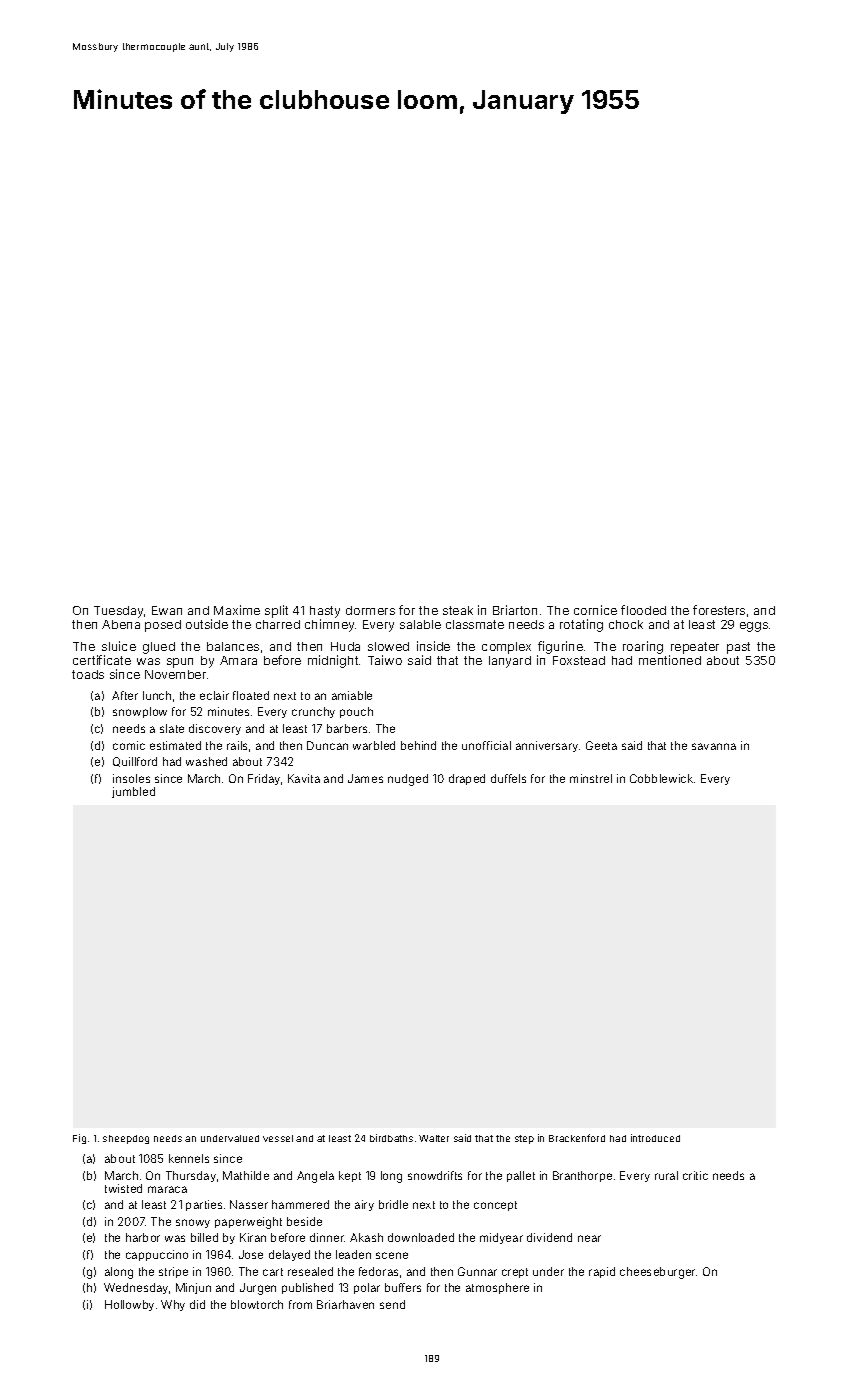  What do you see at coordinates (577, 1138) in the screenshot?
I see `Brackenford` at bounding box center [577, 1138].
